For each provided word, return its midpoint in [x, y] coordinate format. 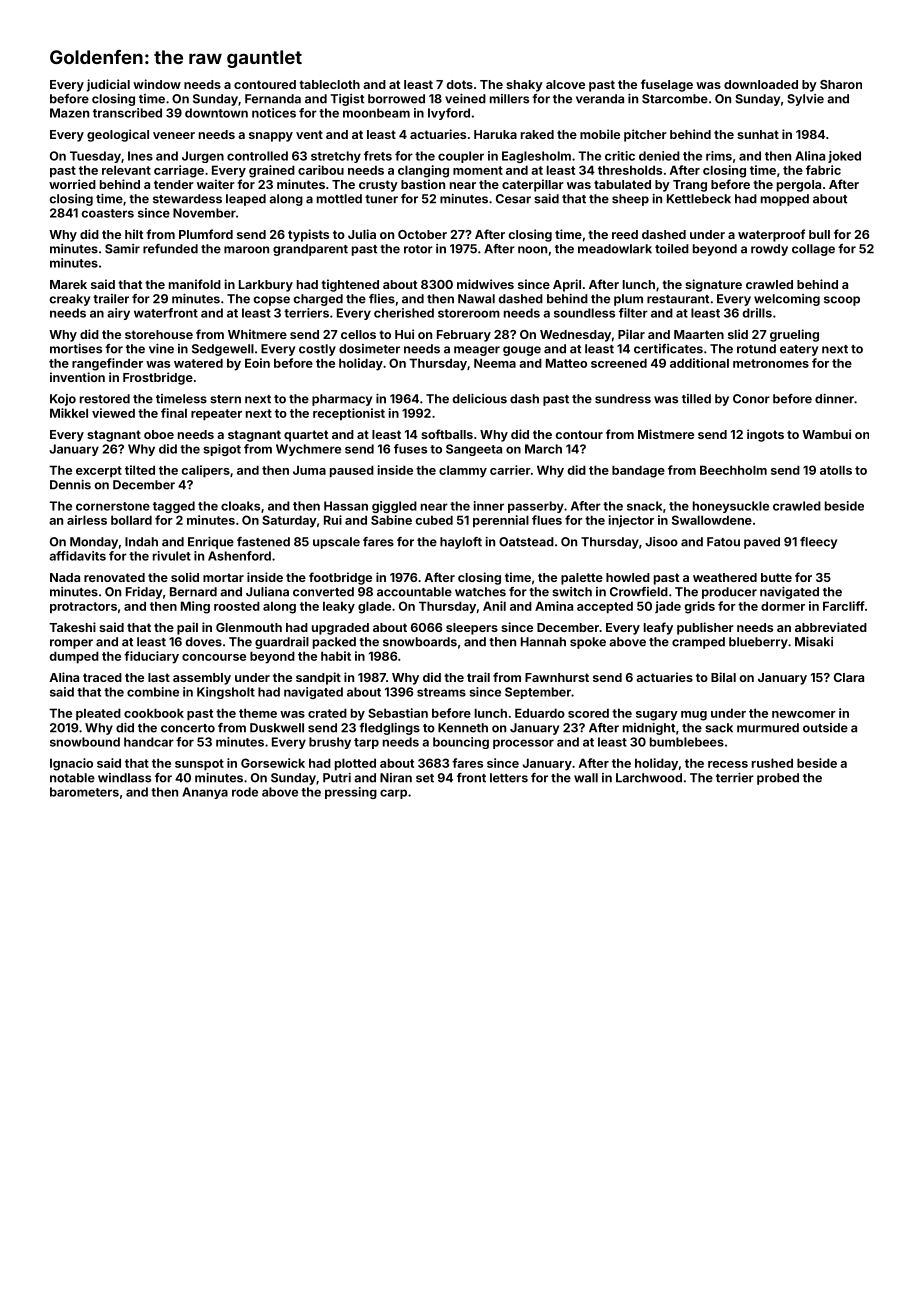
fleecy [818, 543]
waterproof [771, 235]
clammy [463, 471]
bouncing [461, 743]
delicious [480, 399]
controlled [257, 156]
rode [245, 792]
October [422, 234]
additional [699, 363]
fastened [263, 542]
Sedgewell [223, 350]
